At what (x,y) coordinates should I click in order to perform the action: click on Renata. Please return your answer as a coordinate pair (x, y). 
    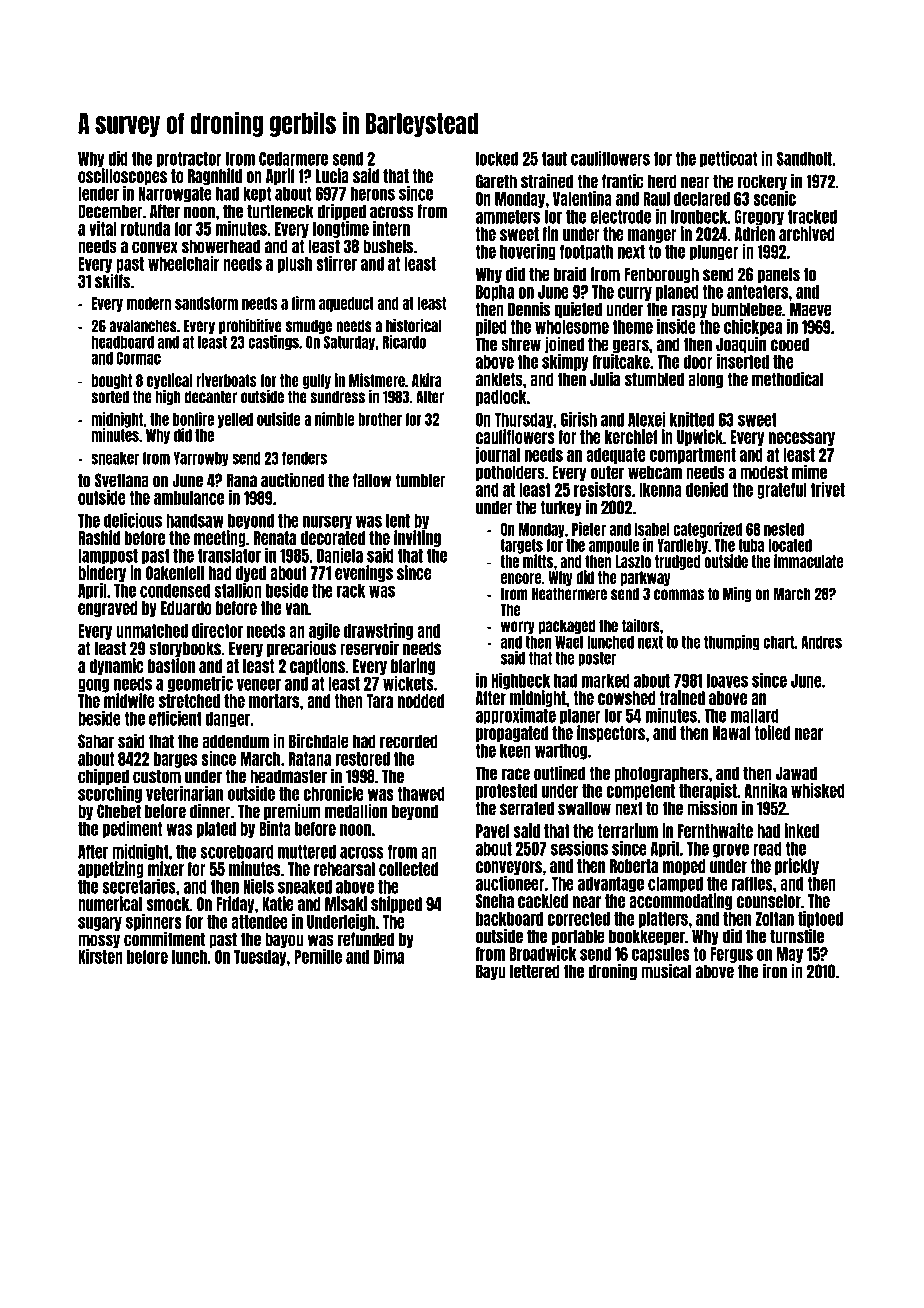
    Looking at the image, I should click on (275, 538).
